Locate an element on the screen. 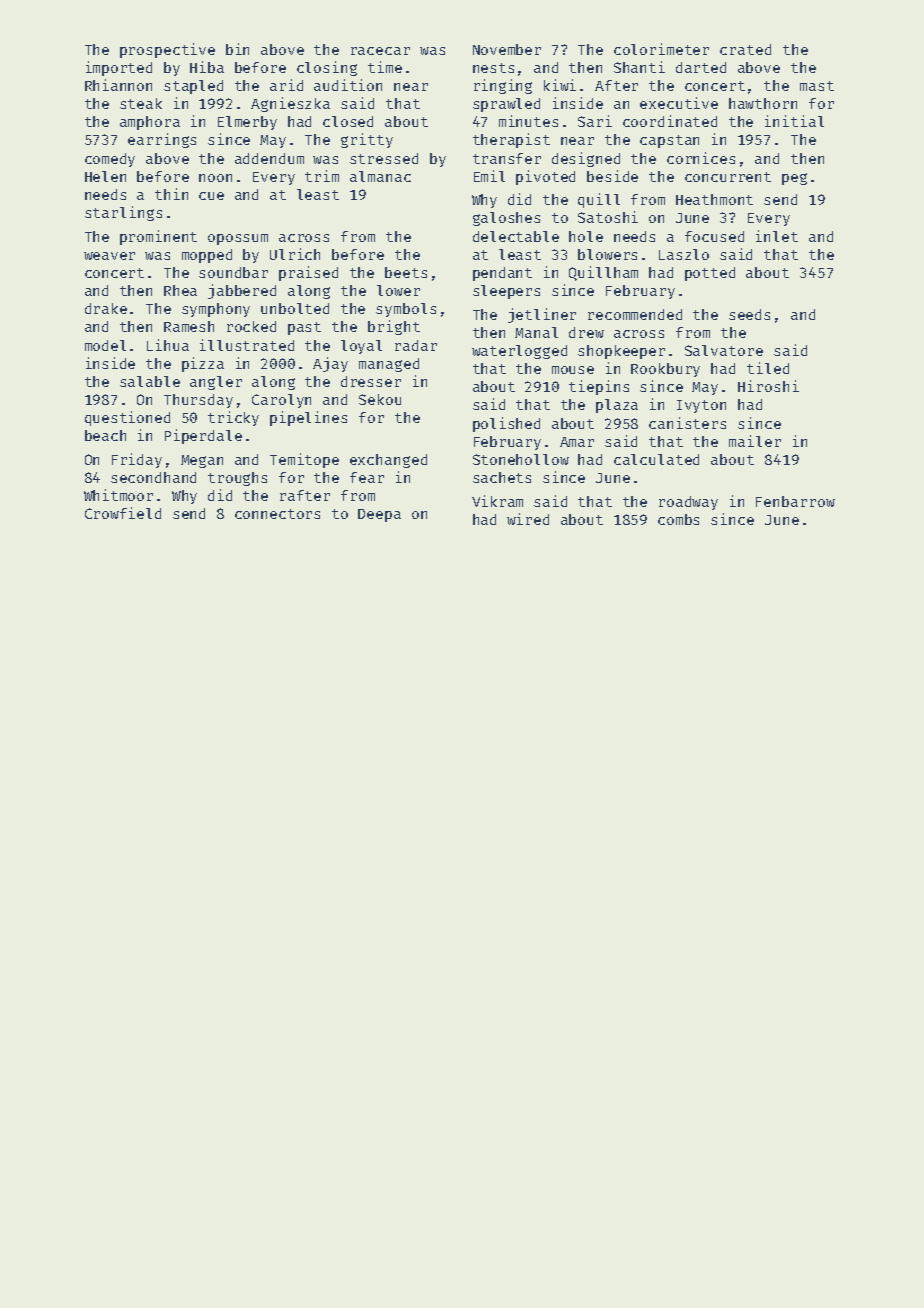 This screenshot has width=924, height=1308. Crowfield is located at coordinates (123, 513).
